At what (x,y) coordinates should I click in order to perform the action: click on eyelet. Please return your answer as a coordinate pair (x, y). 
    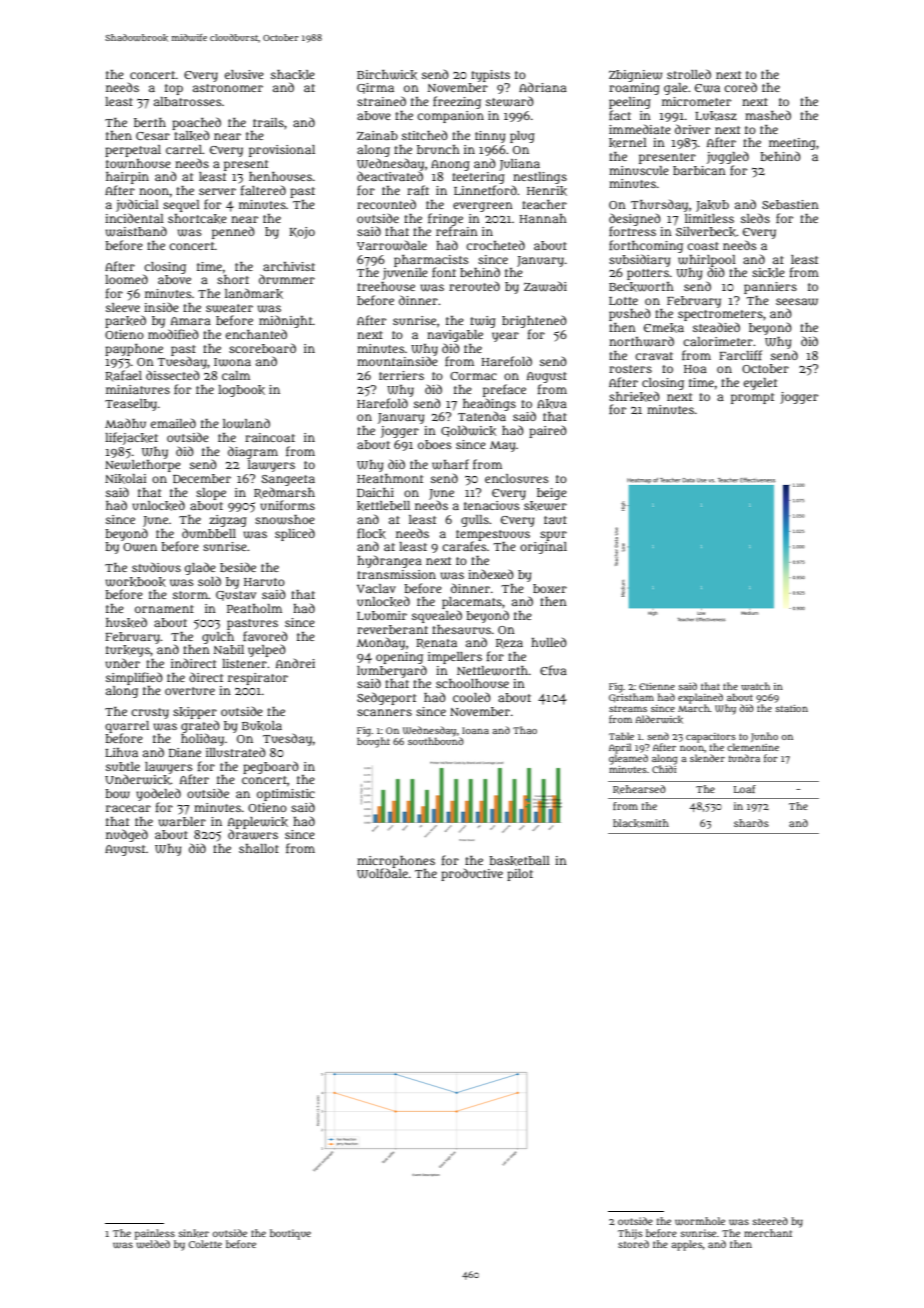
    Looking at the image, I should click on (760, 384).
